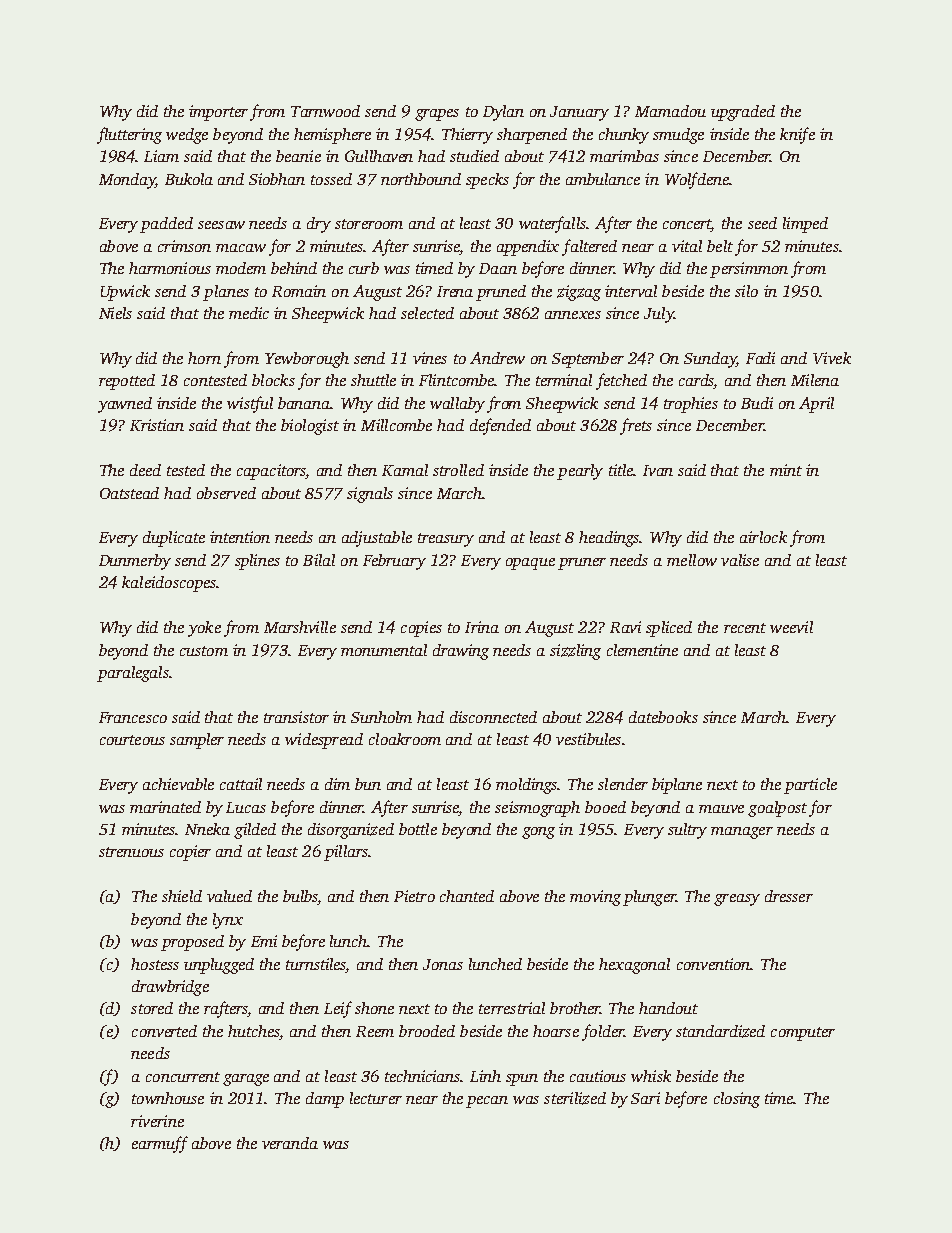 This screenshot has height=1233, width=952. Describe the element at coordinates (595, 898) in the screenshot. I see `moving` at that location.
